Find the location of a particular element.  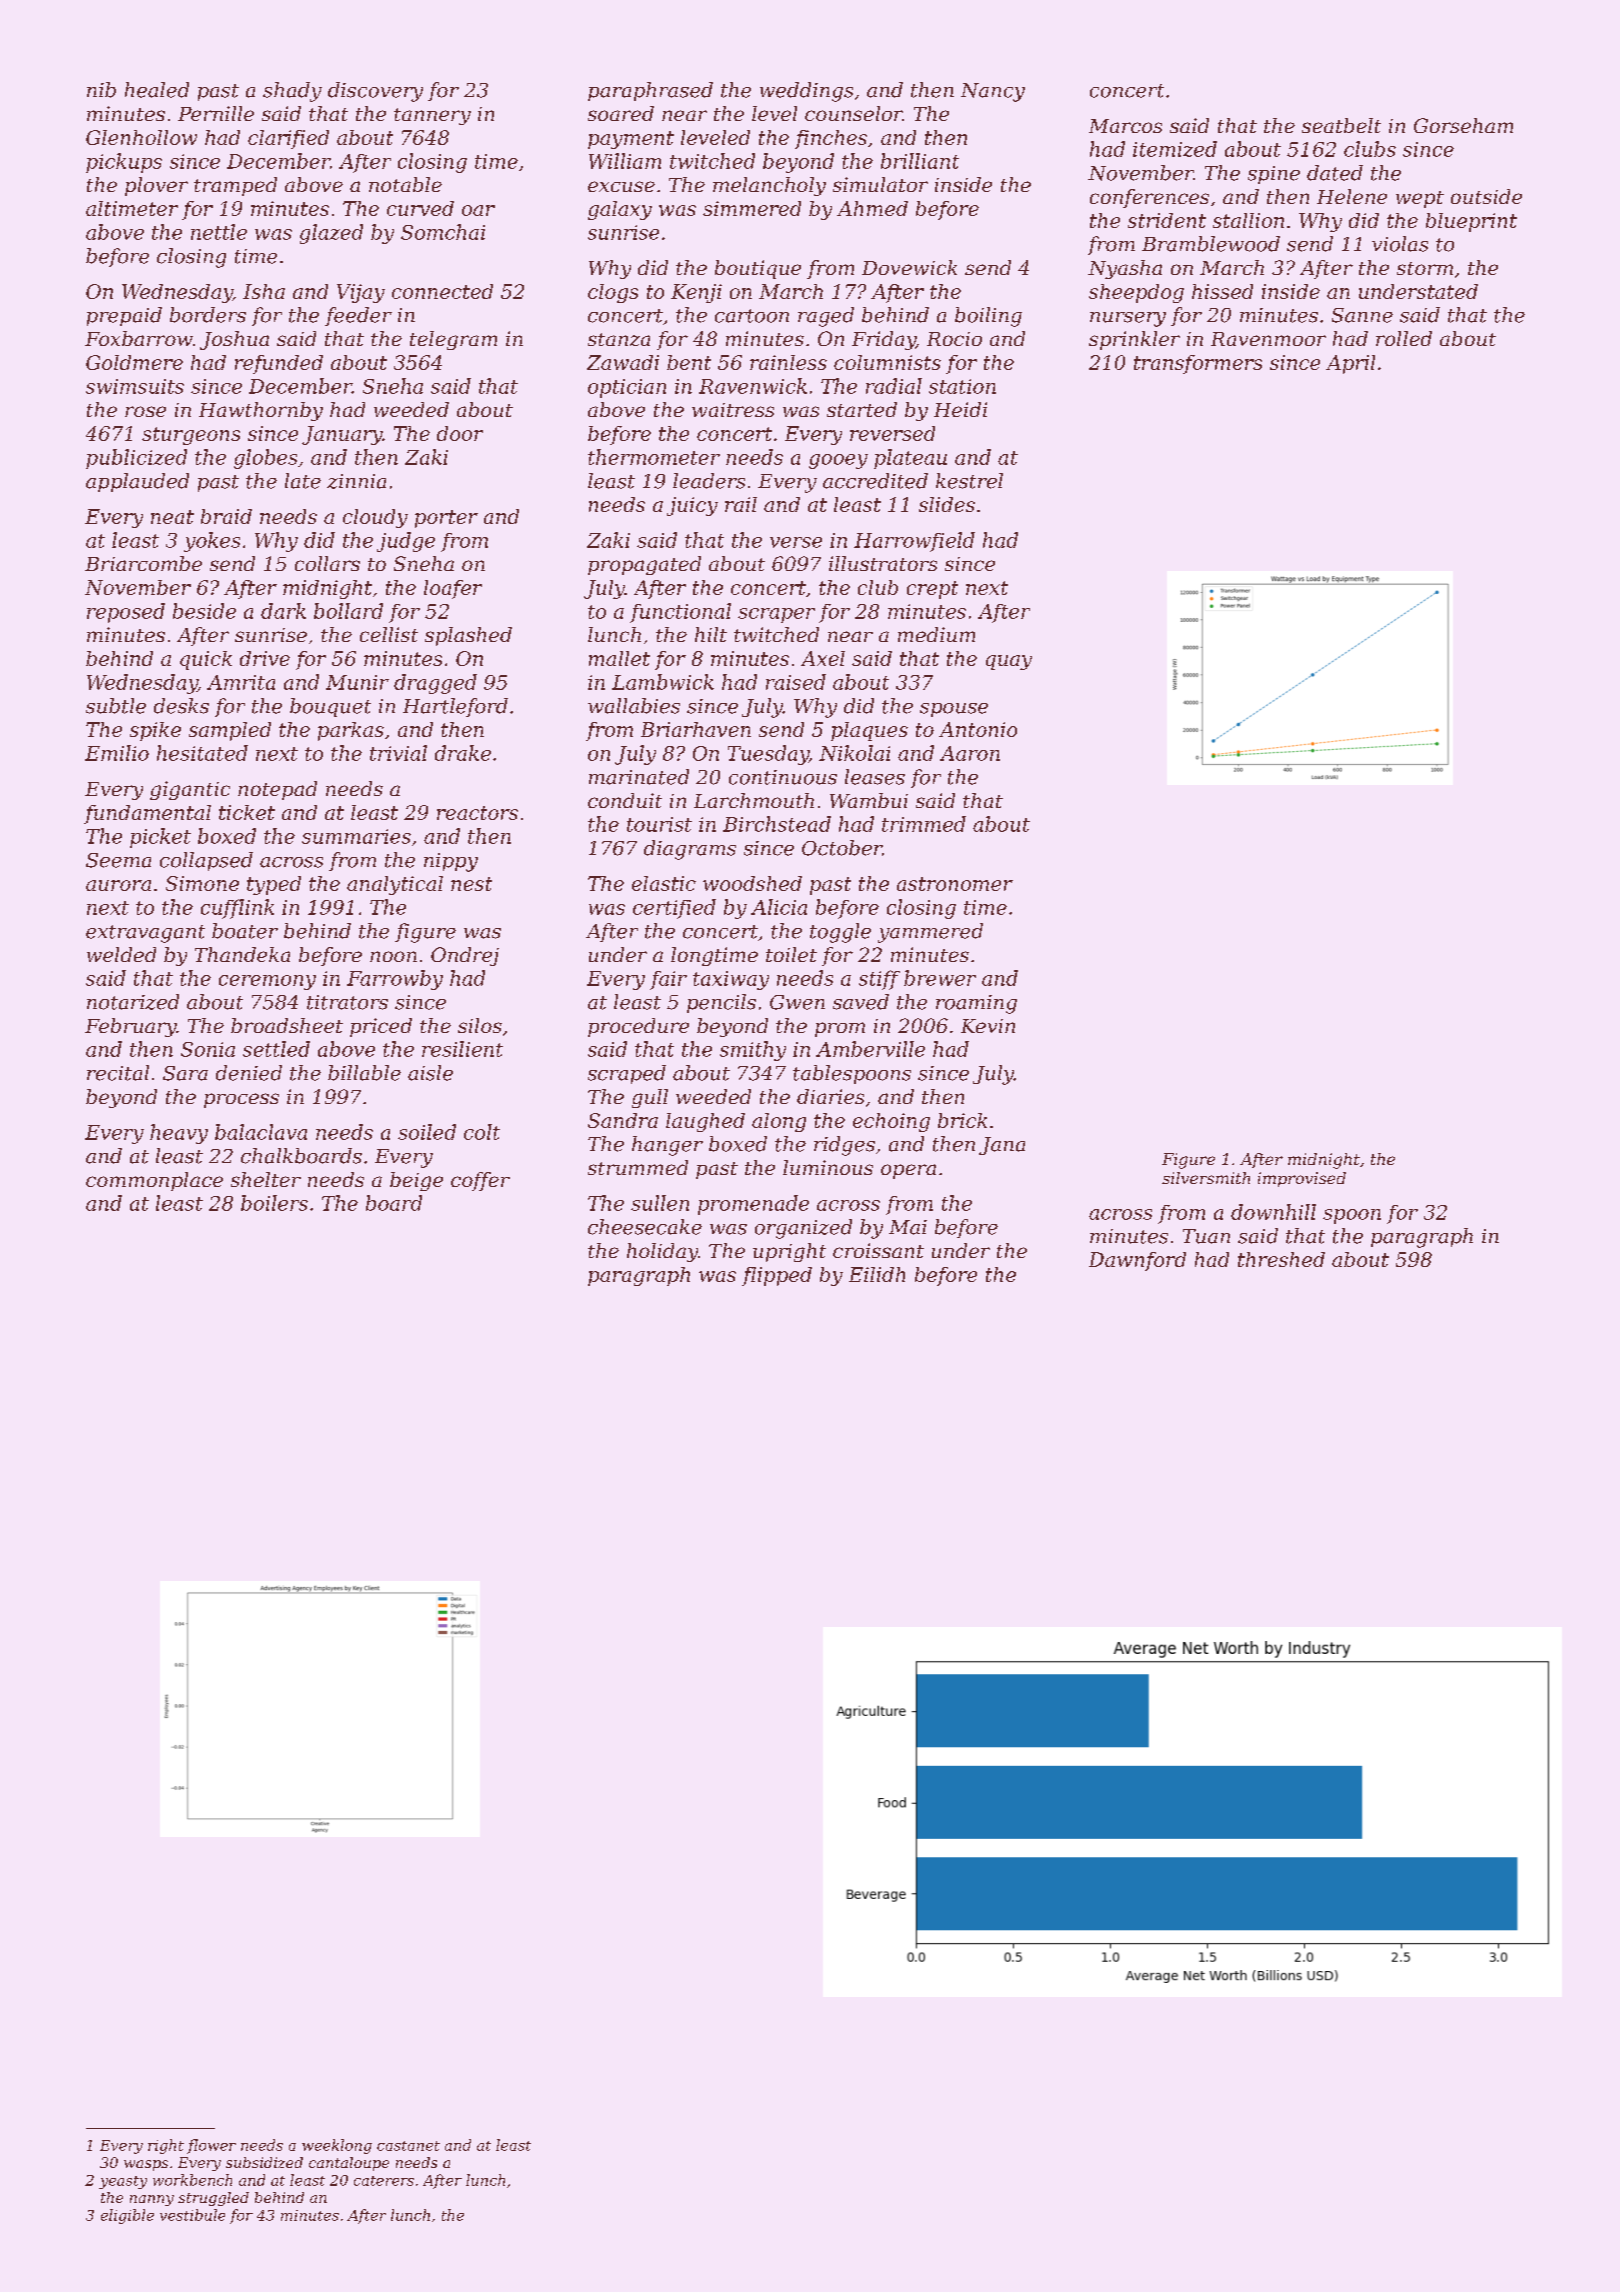

Goldmere is located at coordinates (134, 362).
